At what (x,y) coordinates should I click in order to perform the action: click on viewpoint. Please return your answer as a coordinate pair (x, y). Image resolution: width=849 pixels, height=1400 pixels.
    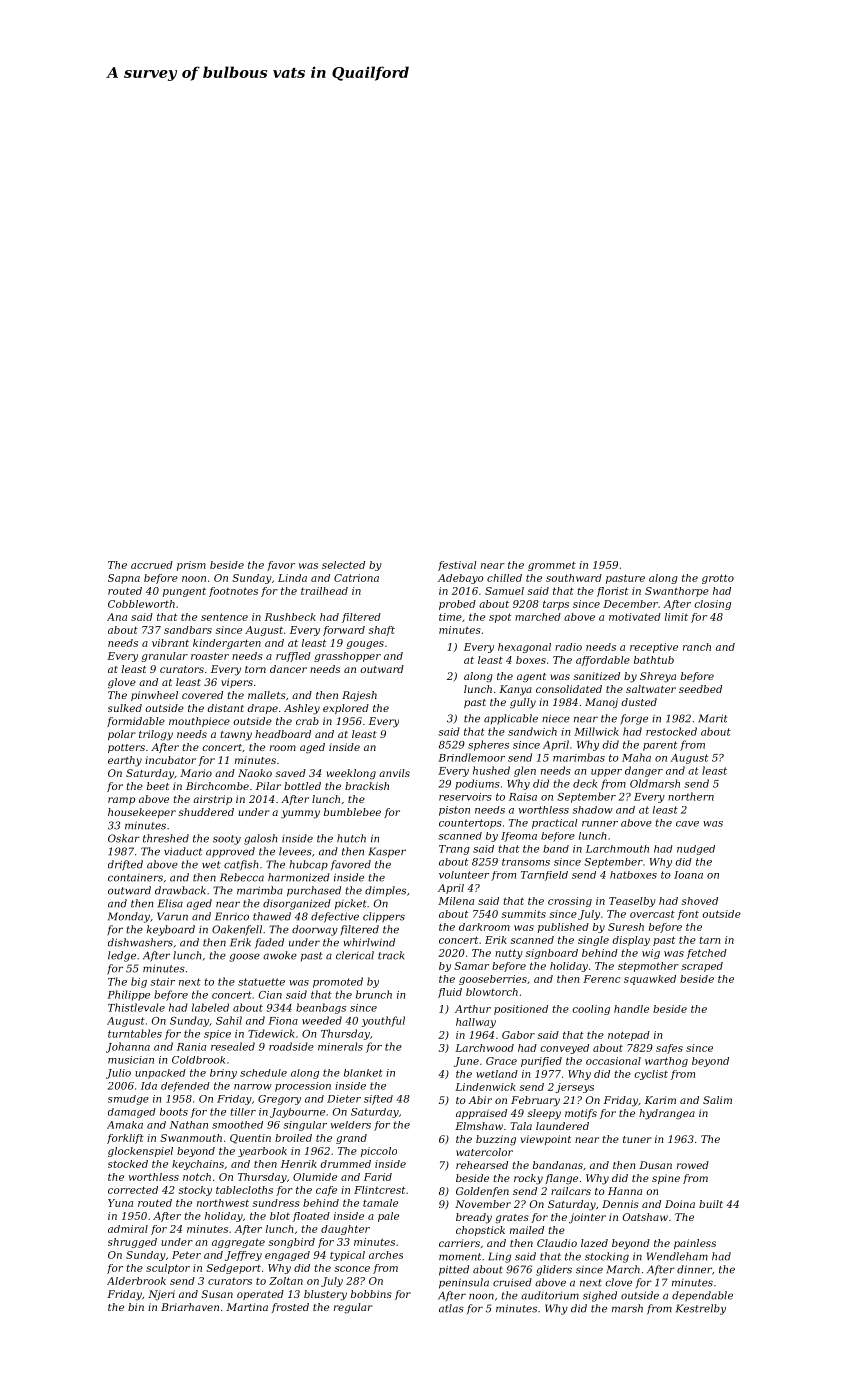
    Looking at the image, I should click on (546, 1140).
